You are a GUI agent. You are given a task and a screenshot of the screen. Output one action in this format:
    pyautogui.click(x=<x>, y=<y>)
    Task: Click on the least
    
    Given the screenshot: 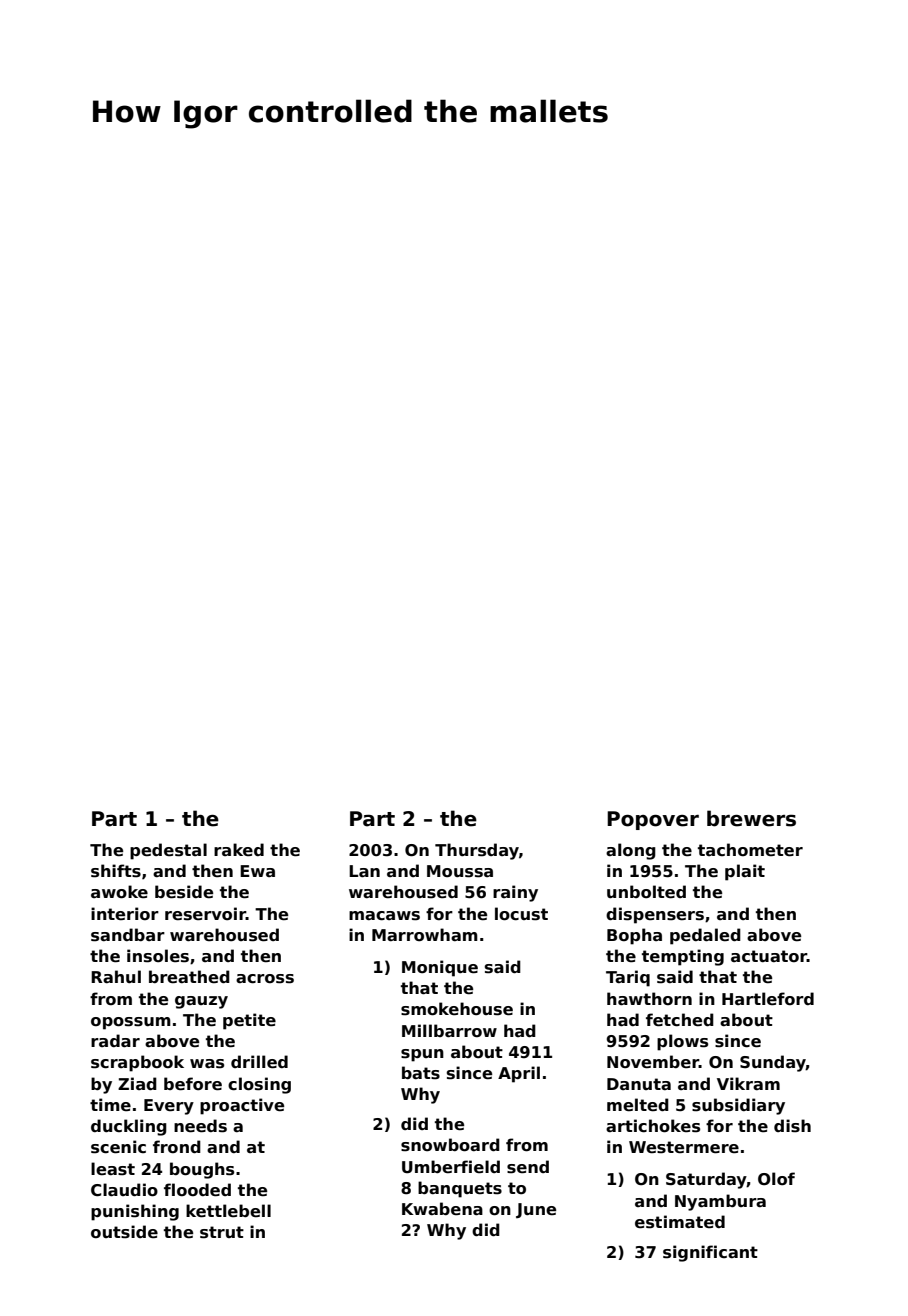 What is the action you would take?
    pyautogui.click(x=113, y=1169)
